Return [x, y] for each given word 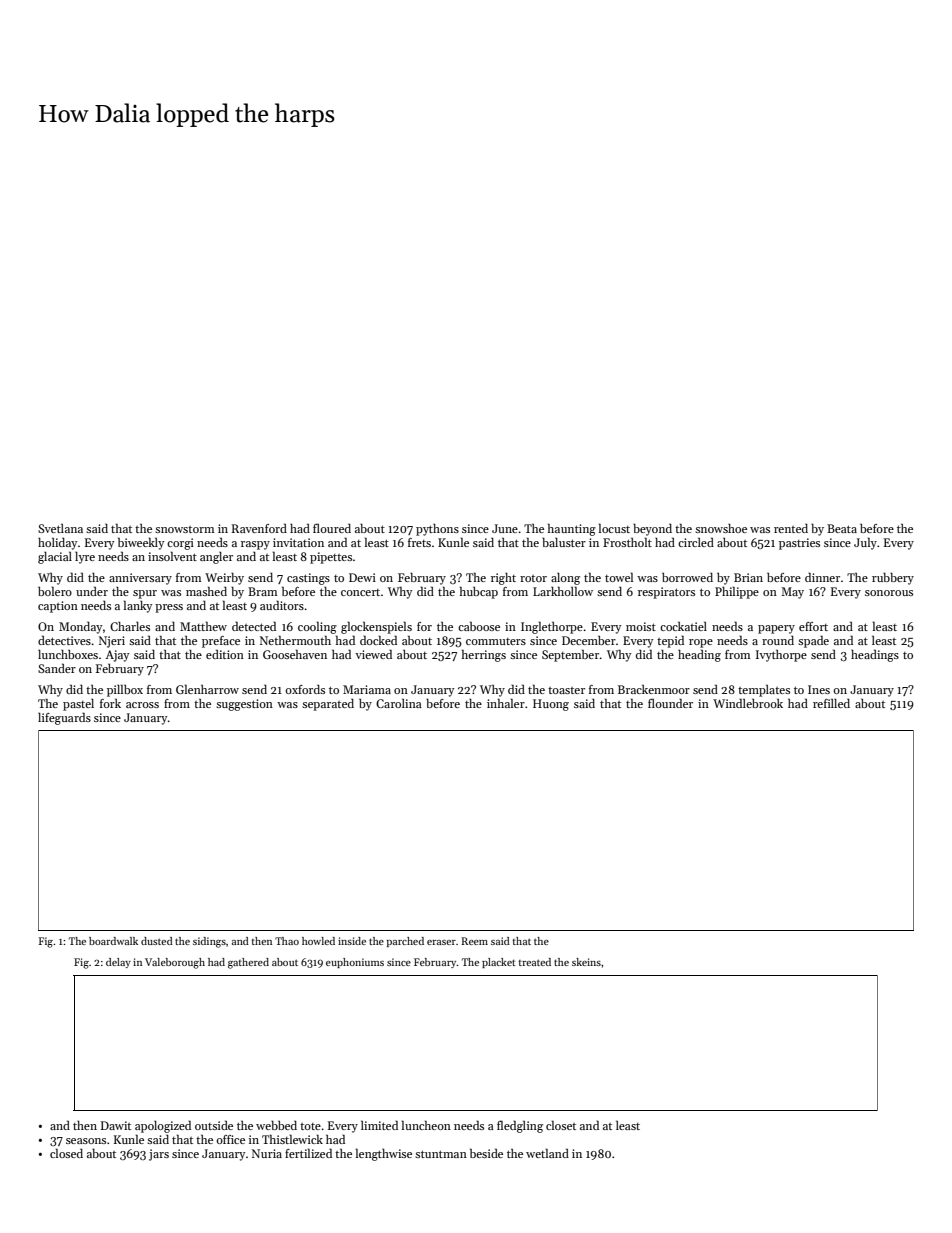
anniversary [140, 579]
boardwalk [113, 941]
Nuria [267, 1153]
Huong [551, 705]
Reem [474, 941]
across [142, 705]
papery [776, 629]
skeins [586, 962]
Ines [819, 689]
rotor [533, 578]
